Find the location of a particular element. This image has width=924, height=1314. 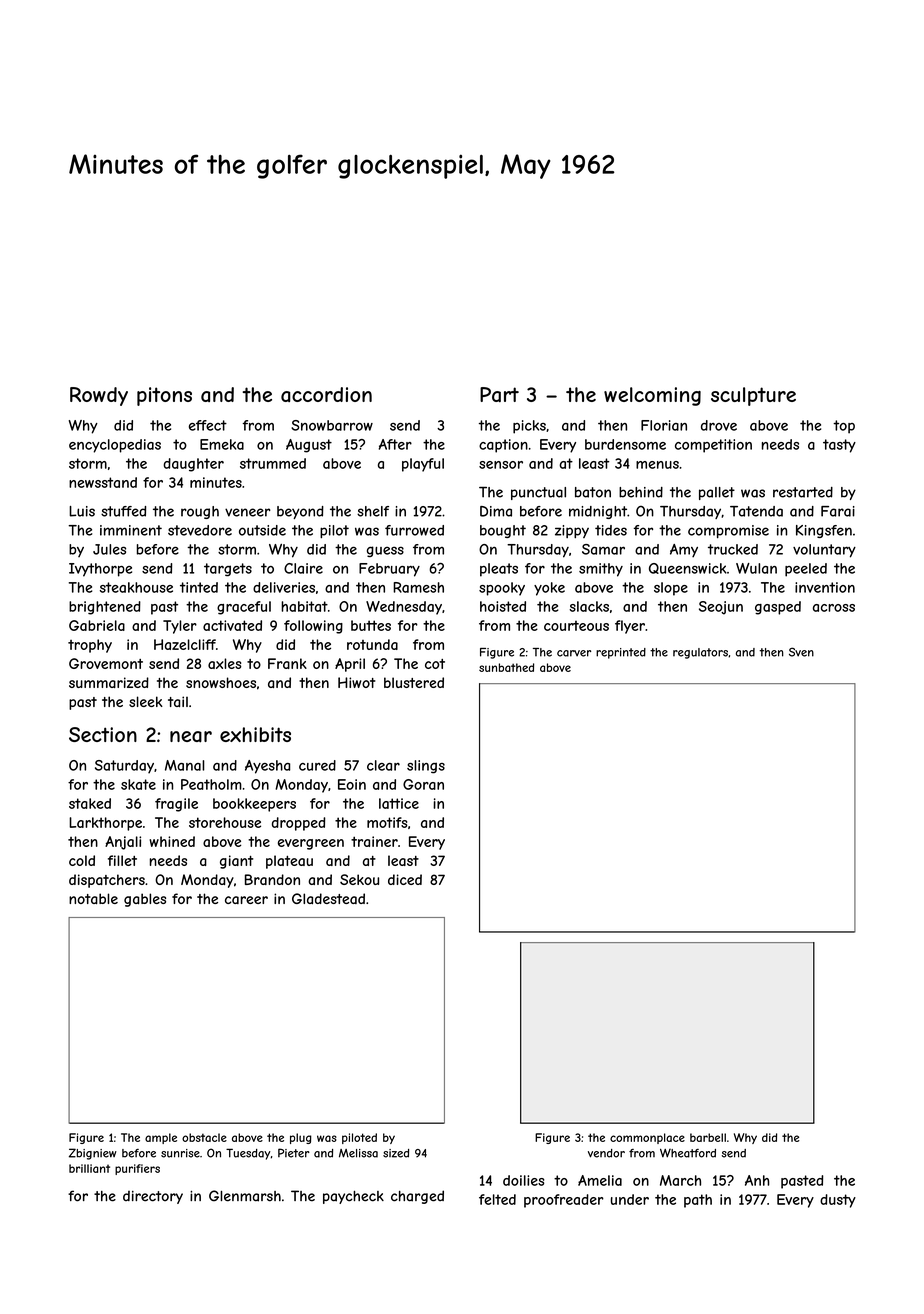

welcoming is located at coordinates (652, 396).
